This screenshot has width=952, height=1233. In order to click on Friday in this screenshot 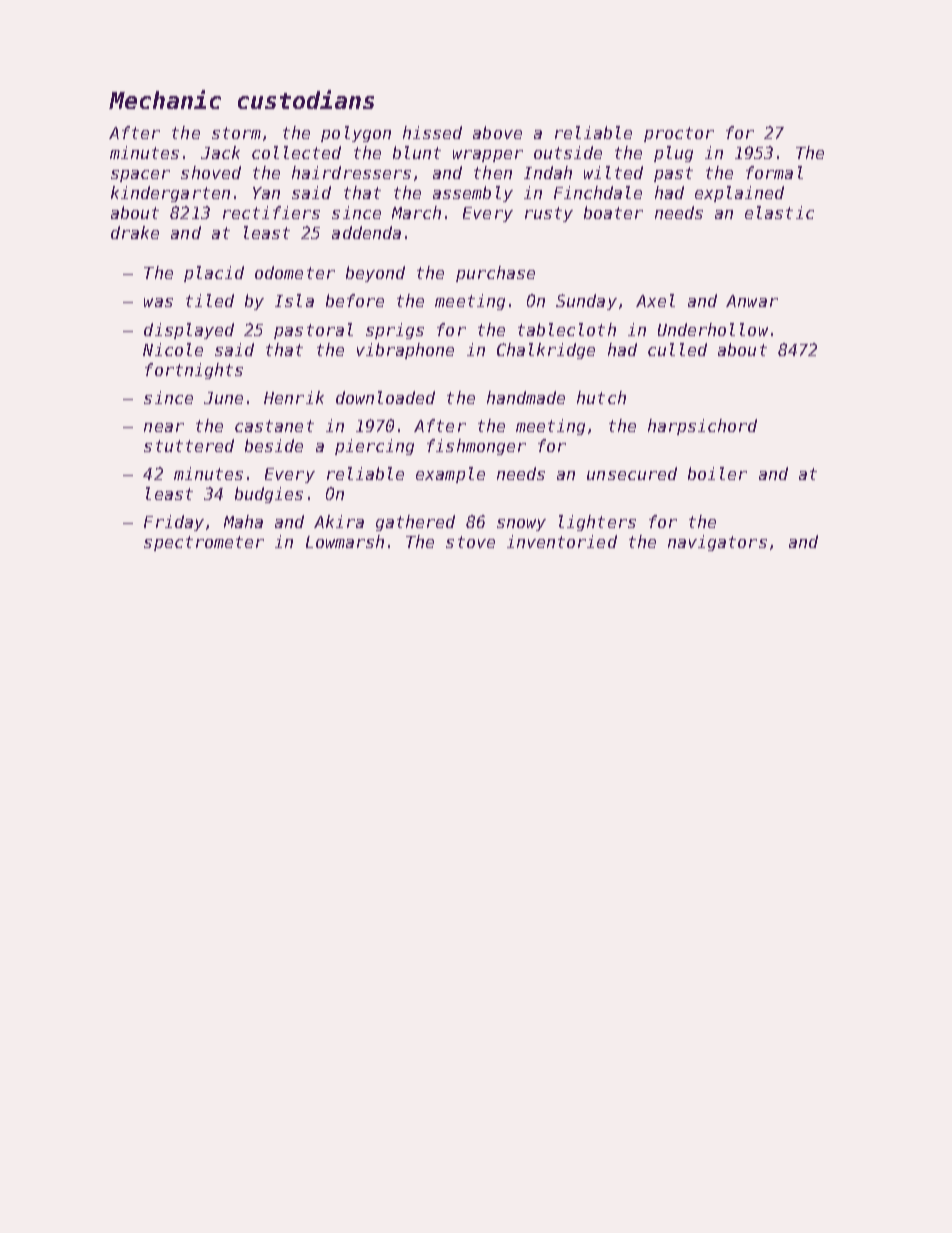, I will do `click(174, 523)`.
